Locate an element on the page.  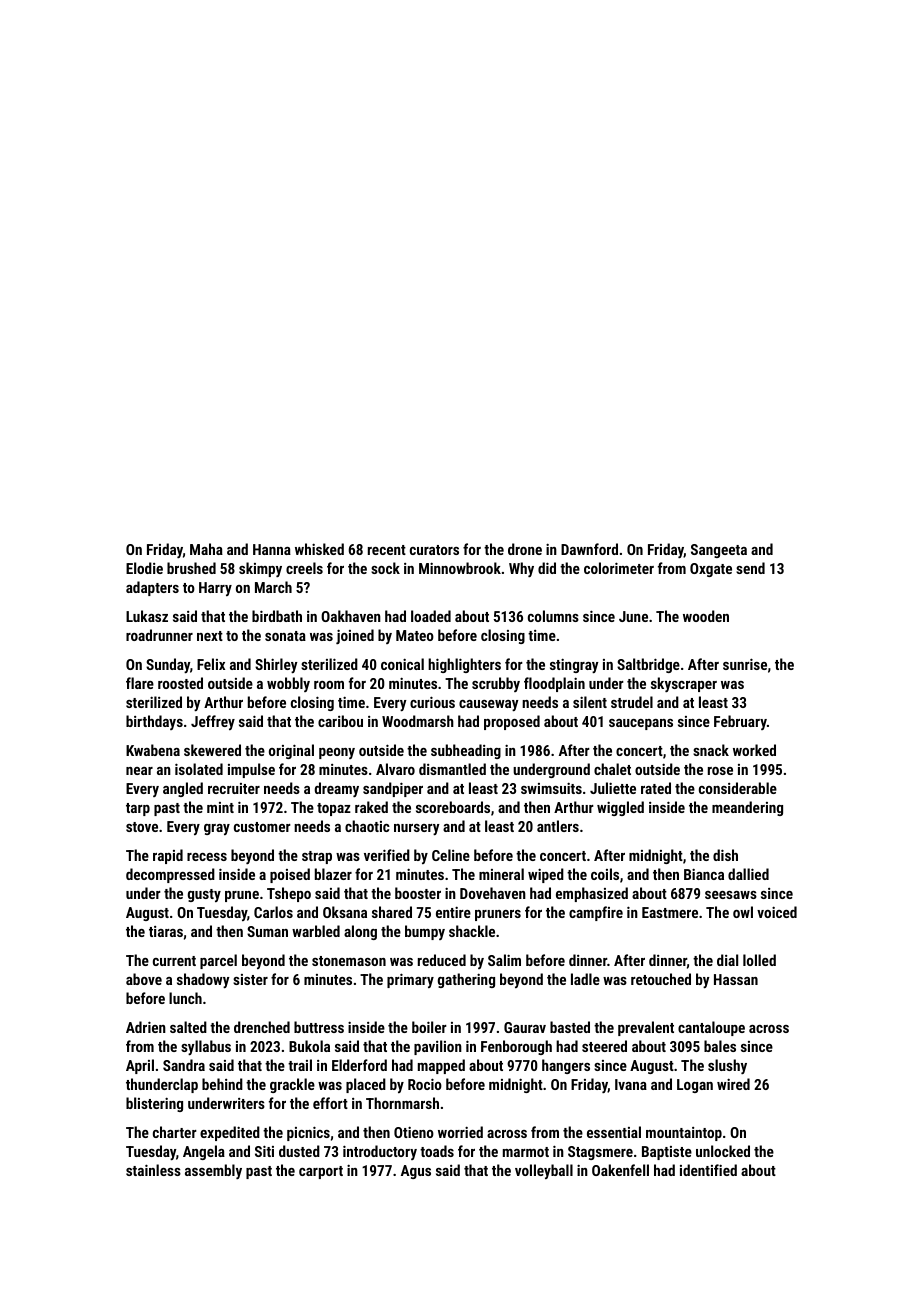
ladle is located at coordinates (585, 979).
